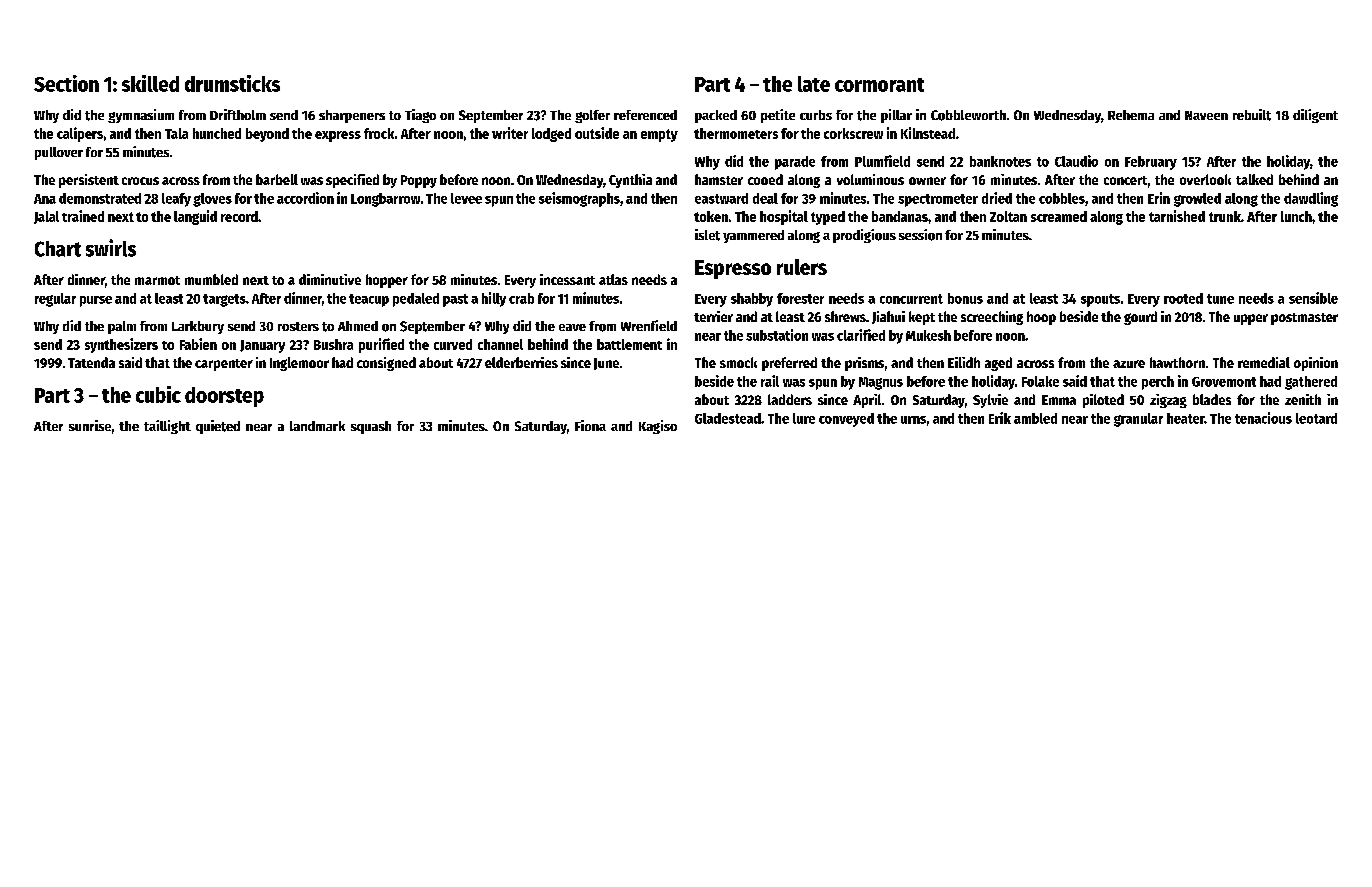  What do you see at coordinates (658, 427) in the document?
I see `Kagiso` at bounding box center [658, 427].
